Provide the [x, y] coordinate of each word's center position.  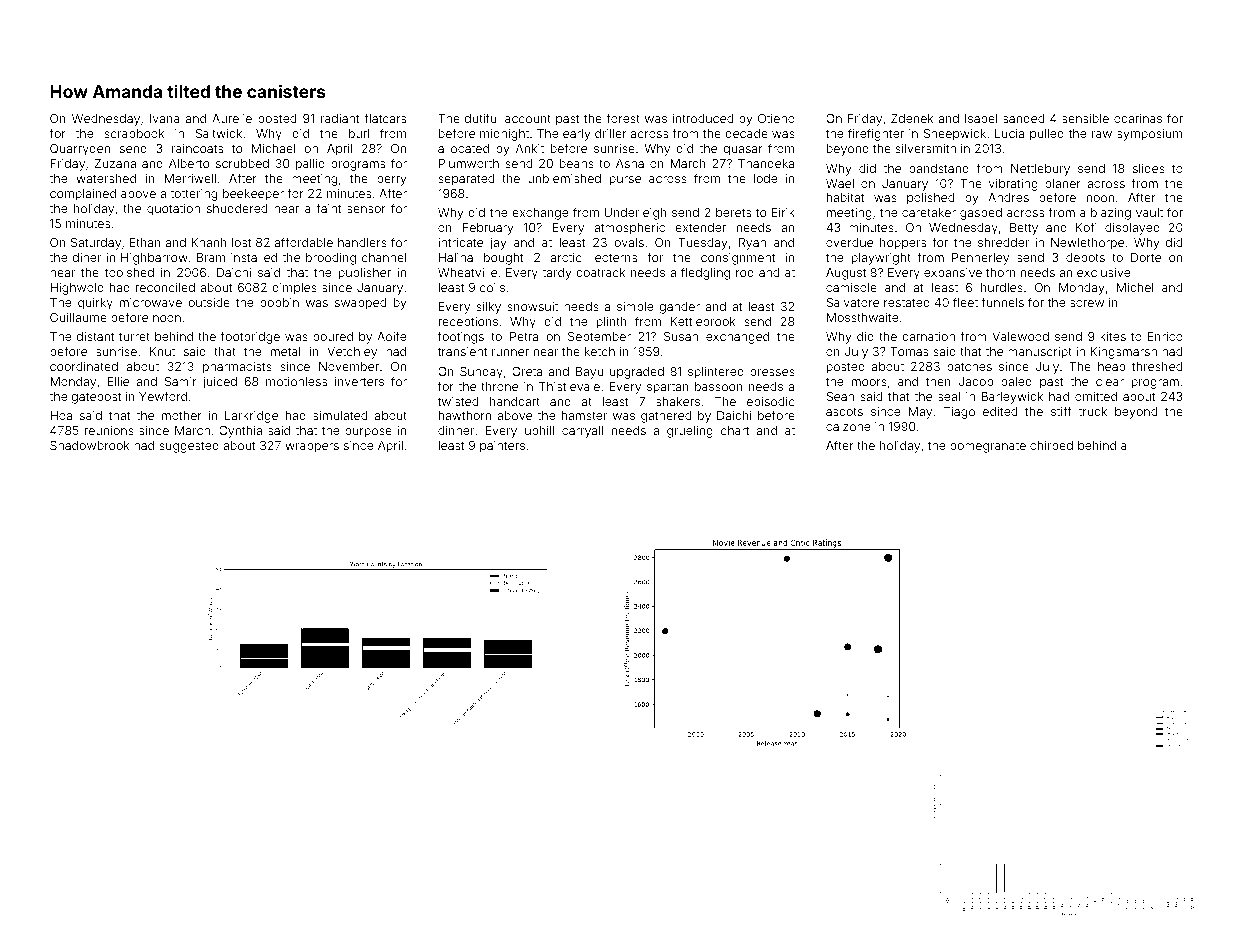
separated [466, 180]
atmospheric [629, 229]
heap [1112, 368]
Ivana [165, 118]
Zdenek [912, 118]
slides [1149, 168]
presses [772, 374]
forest [623, 118]
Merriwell [190, 178]
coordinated [84, 366]
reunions [109, 430]
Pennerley [980, 259]
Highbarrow [154, 259]
